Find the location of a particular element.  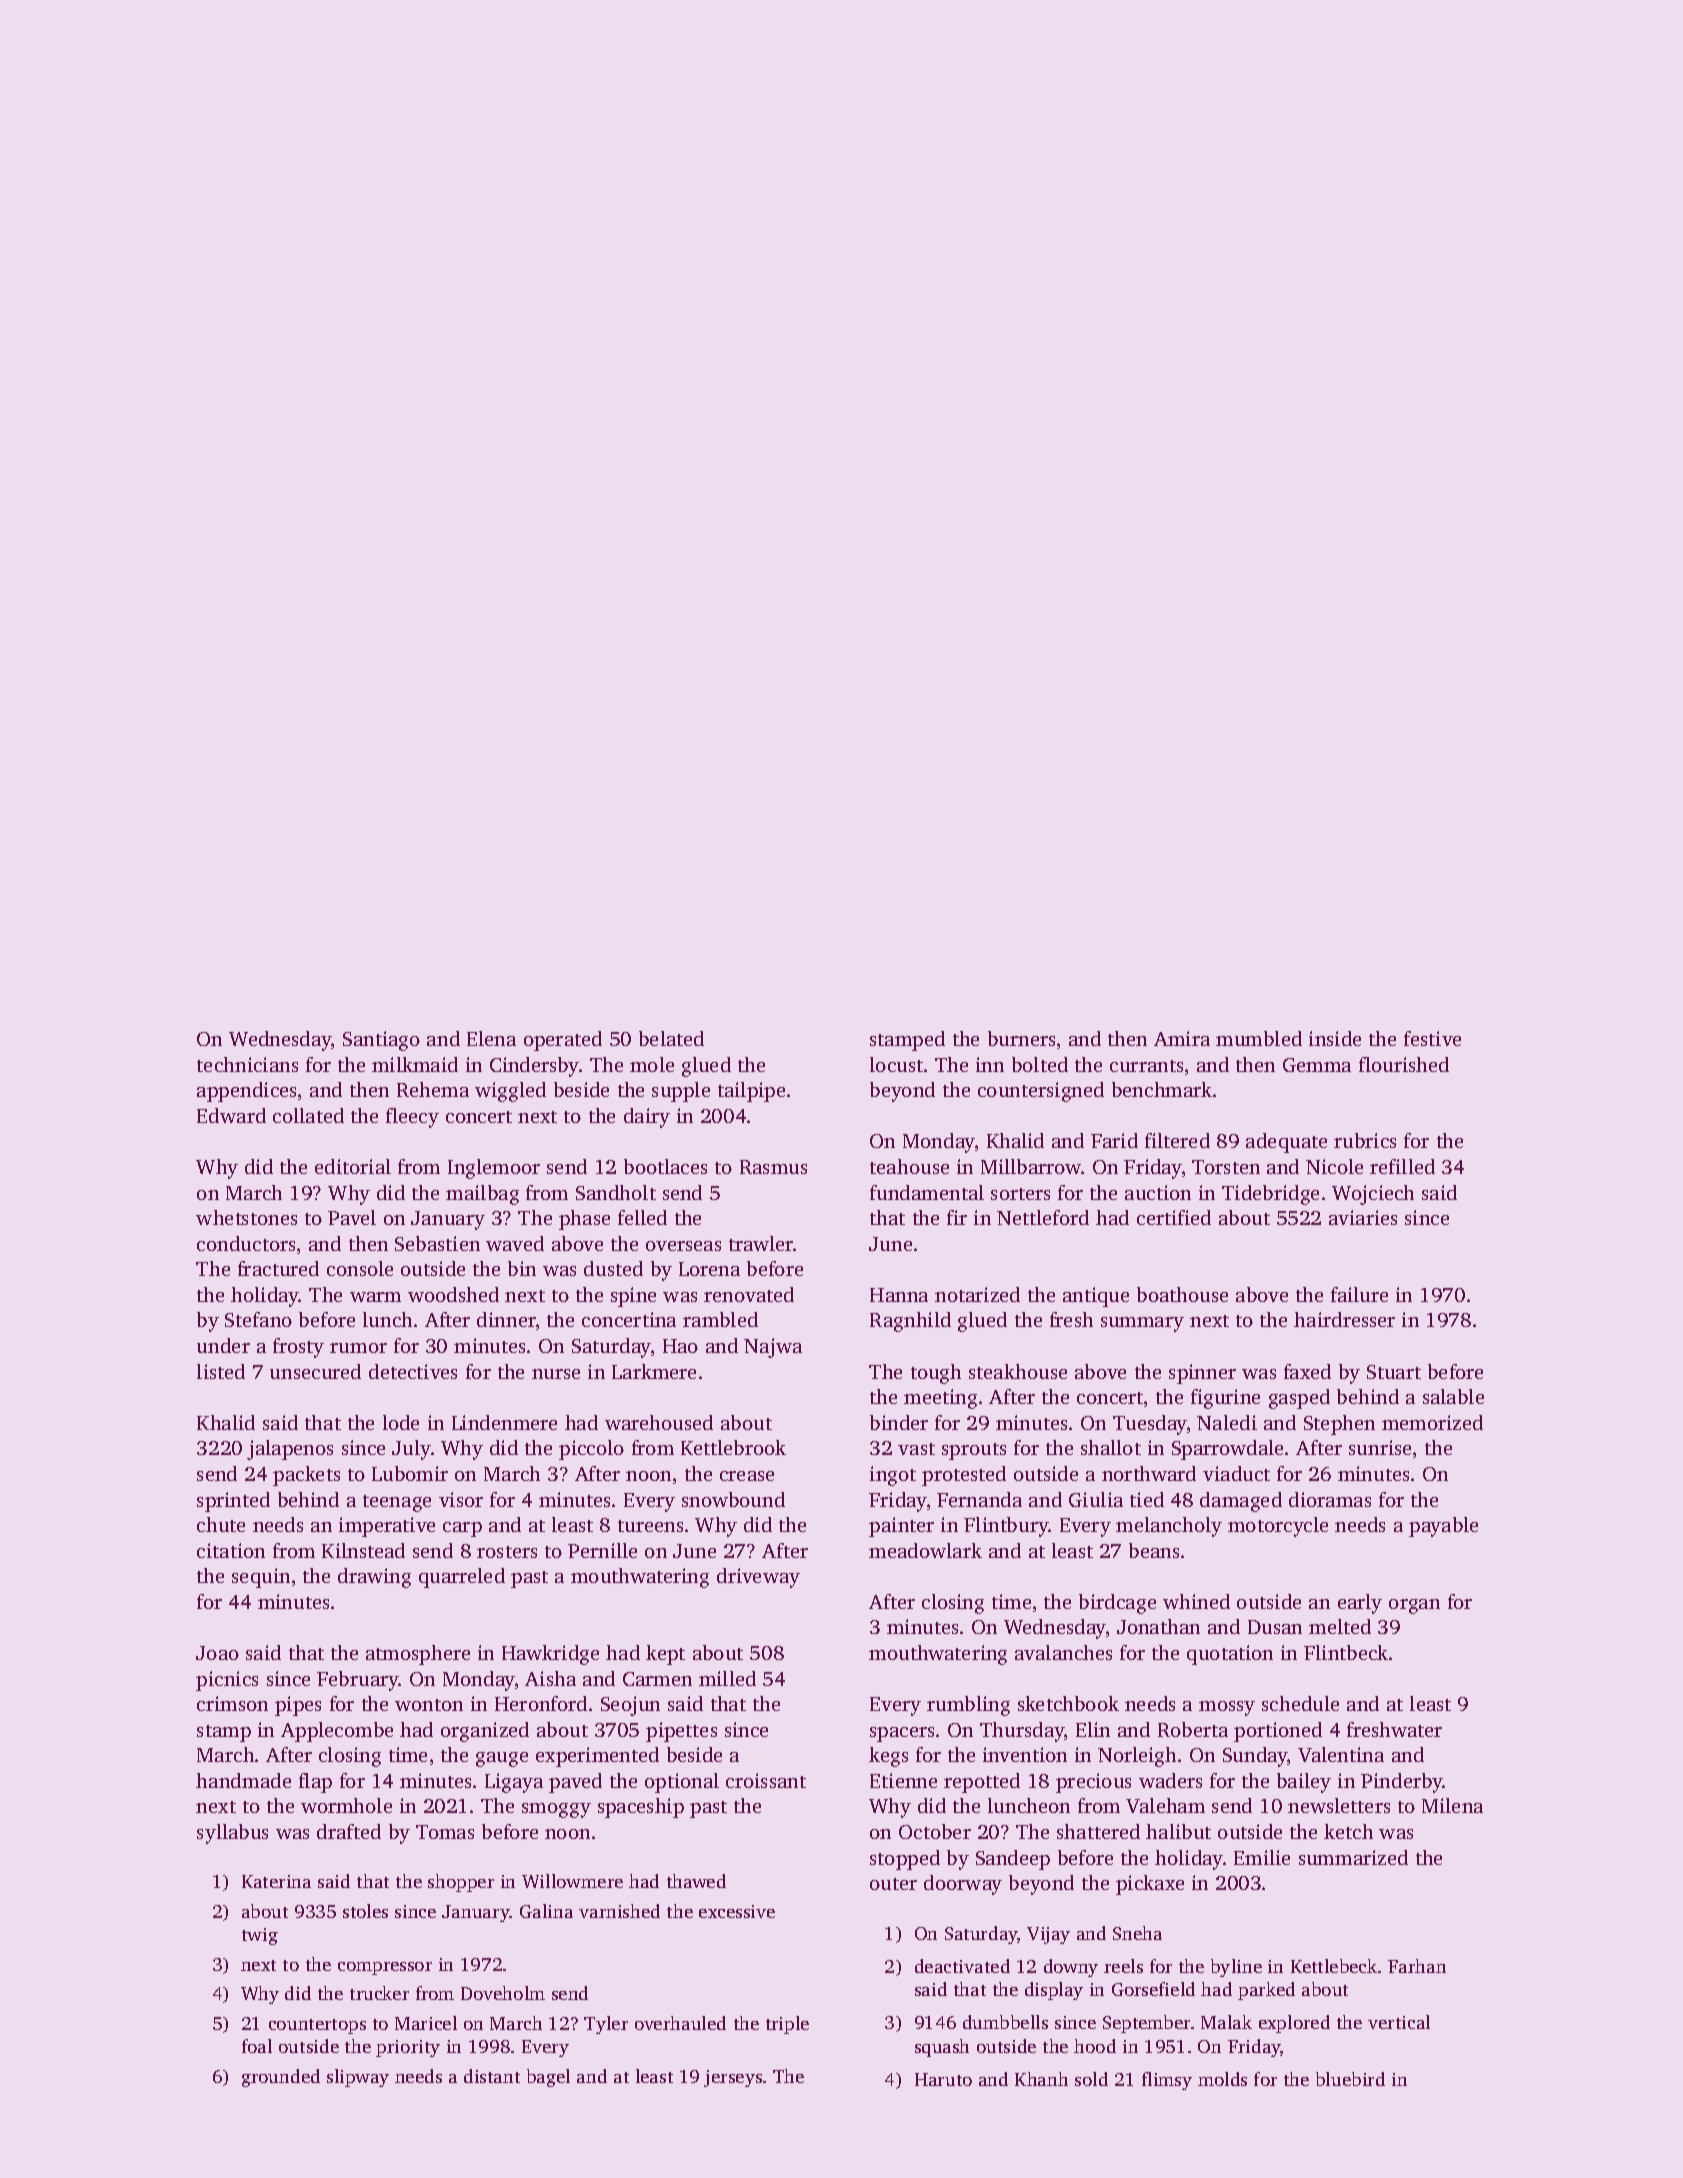

distant is located at coordinates (492, 2076).
